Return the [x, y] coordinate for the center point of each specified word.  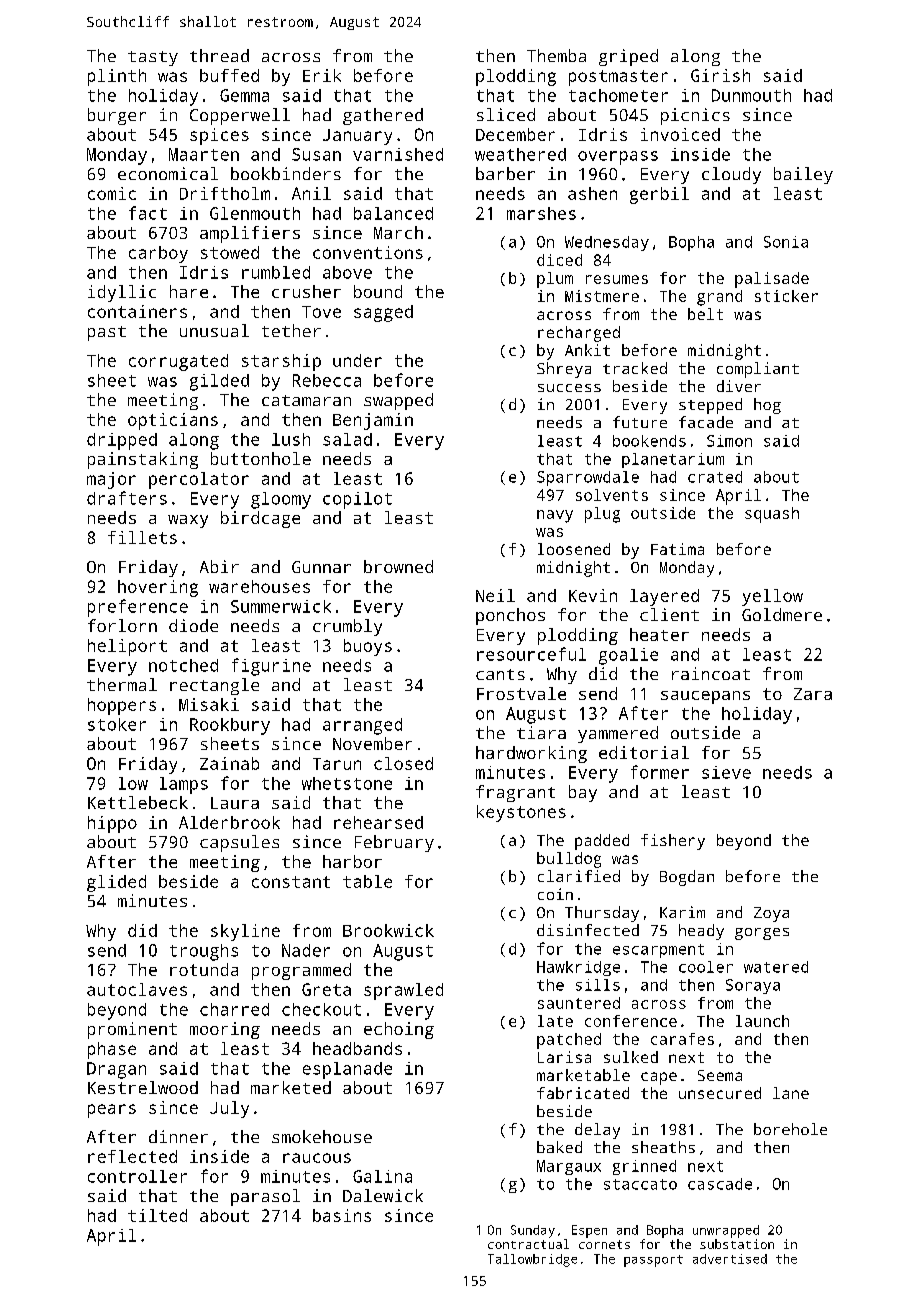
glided [116, 883]
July [229, 1109]
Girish [720, 75]
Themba [556, 55]
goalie [628, 656]
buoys [368, 647]
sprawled [403, 991]
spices [219, 136]
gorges [762, 934]
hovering [158, 588]
